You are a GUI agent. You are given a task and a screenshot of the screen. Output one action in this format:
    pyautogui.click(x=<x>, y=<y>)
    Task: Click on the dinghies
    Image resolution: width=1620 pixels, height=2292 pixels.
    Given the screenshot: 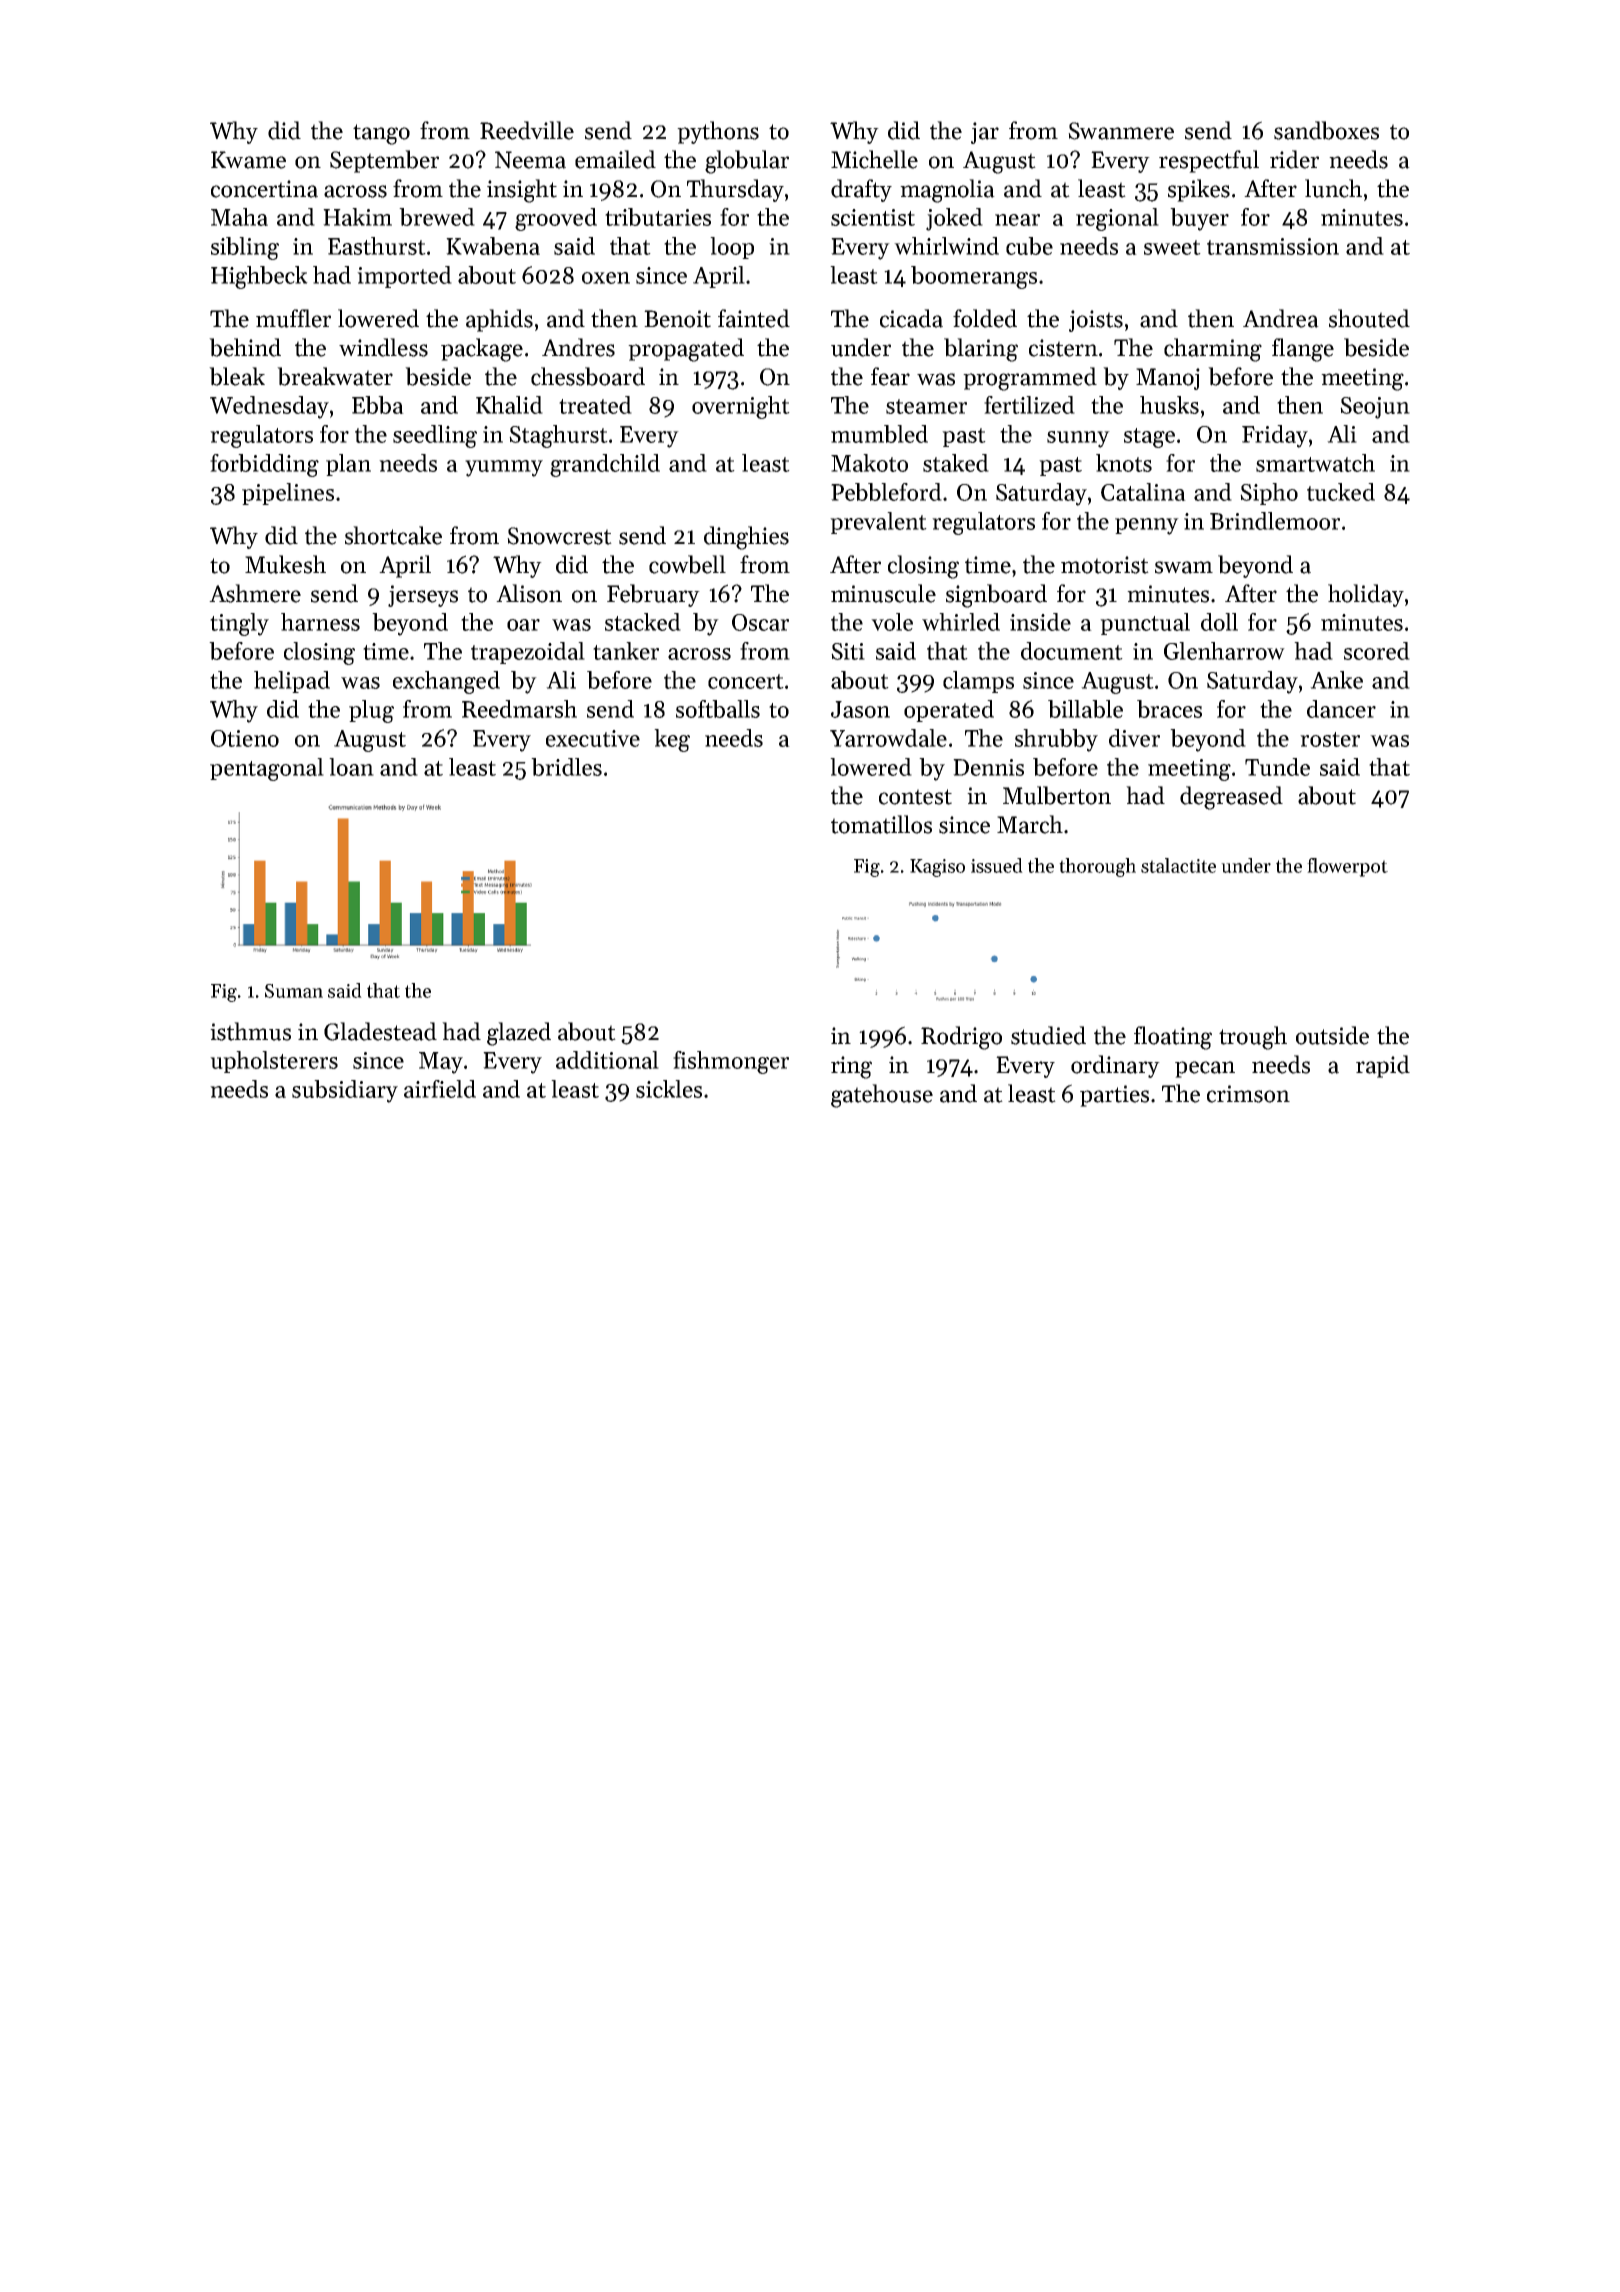 What is the action you would take?
    pyautogui.click(x=746, y=538)
